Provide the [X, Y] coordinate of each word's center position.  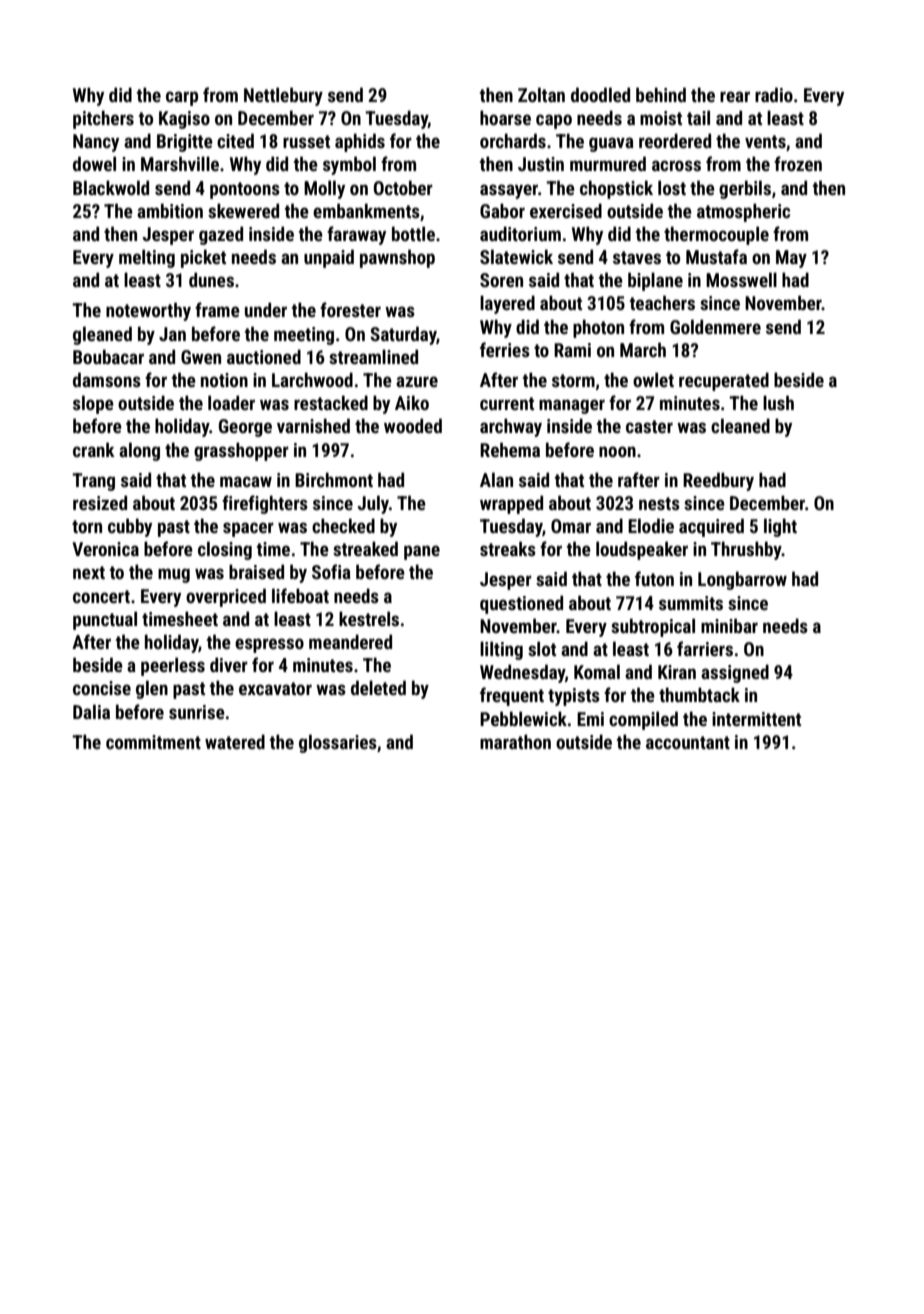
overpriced [226, 597]
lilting [501, 650]
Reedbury [718, 481]
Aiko [412, 402]
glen [152, 689]
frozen [798, 163]
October [403, 187]
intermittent [756, 719]
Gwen [201, 357]
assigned [735, 673]
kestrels [369, 618]
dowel [94, 163]
